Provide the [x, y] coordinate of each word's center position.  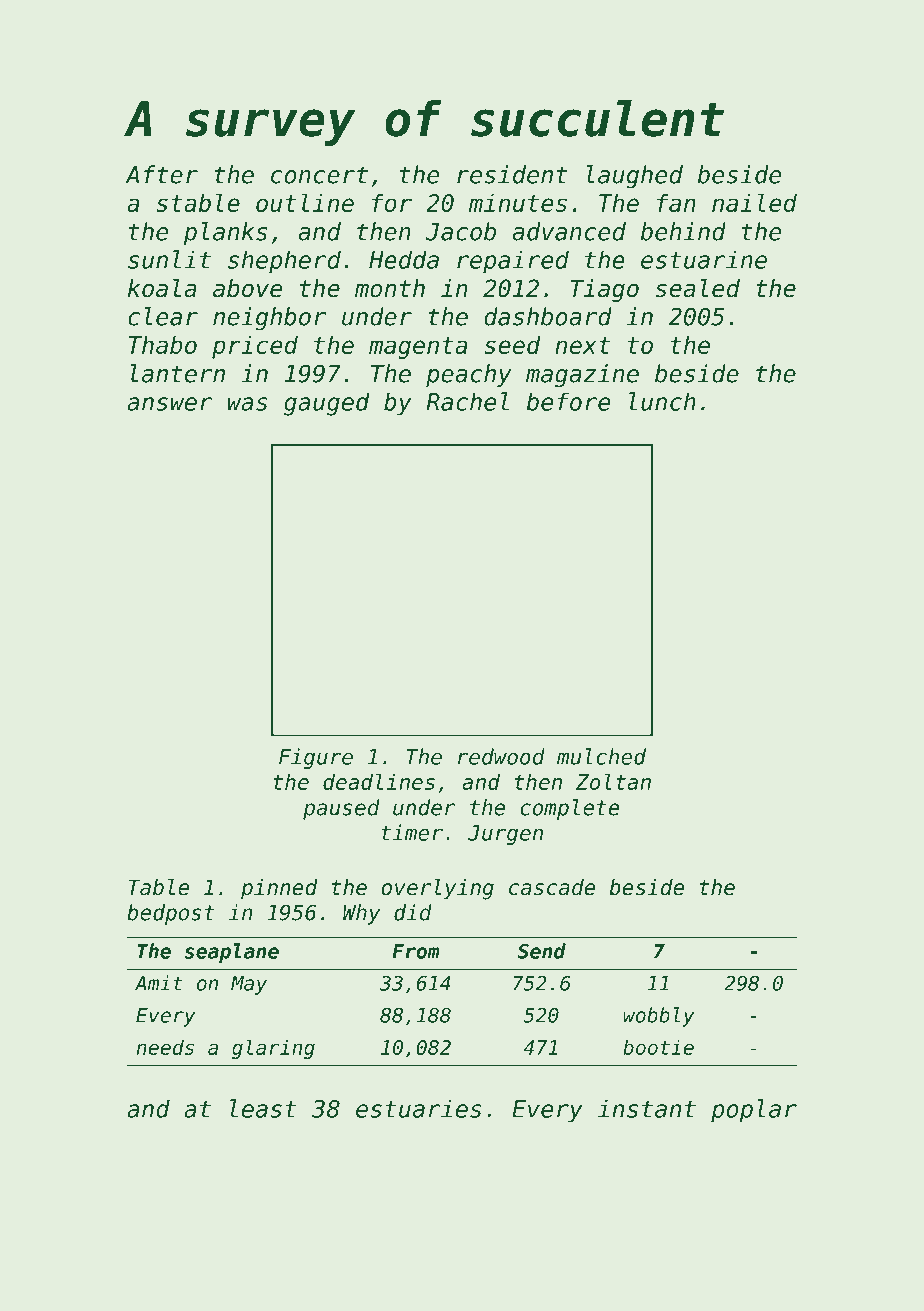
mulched [601, 756]
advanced [569, 231]
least [263, 1108]
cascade [552, 887]
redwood [501, 756]
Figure [316, 758]
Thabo [163, 345]
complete [570, 809]
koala [162, 288]
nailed [754, 202]
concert [319, 175]
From [416, 951]
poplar [754, 1111]
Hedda [404, 259]
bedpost [171, 914]
